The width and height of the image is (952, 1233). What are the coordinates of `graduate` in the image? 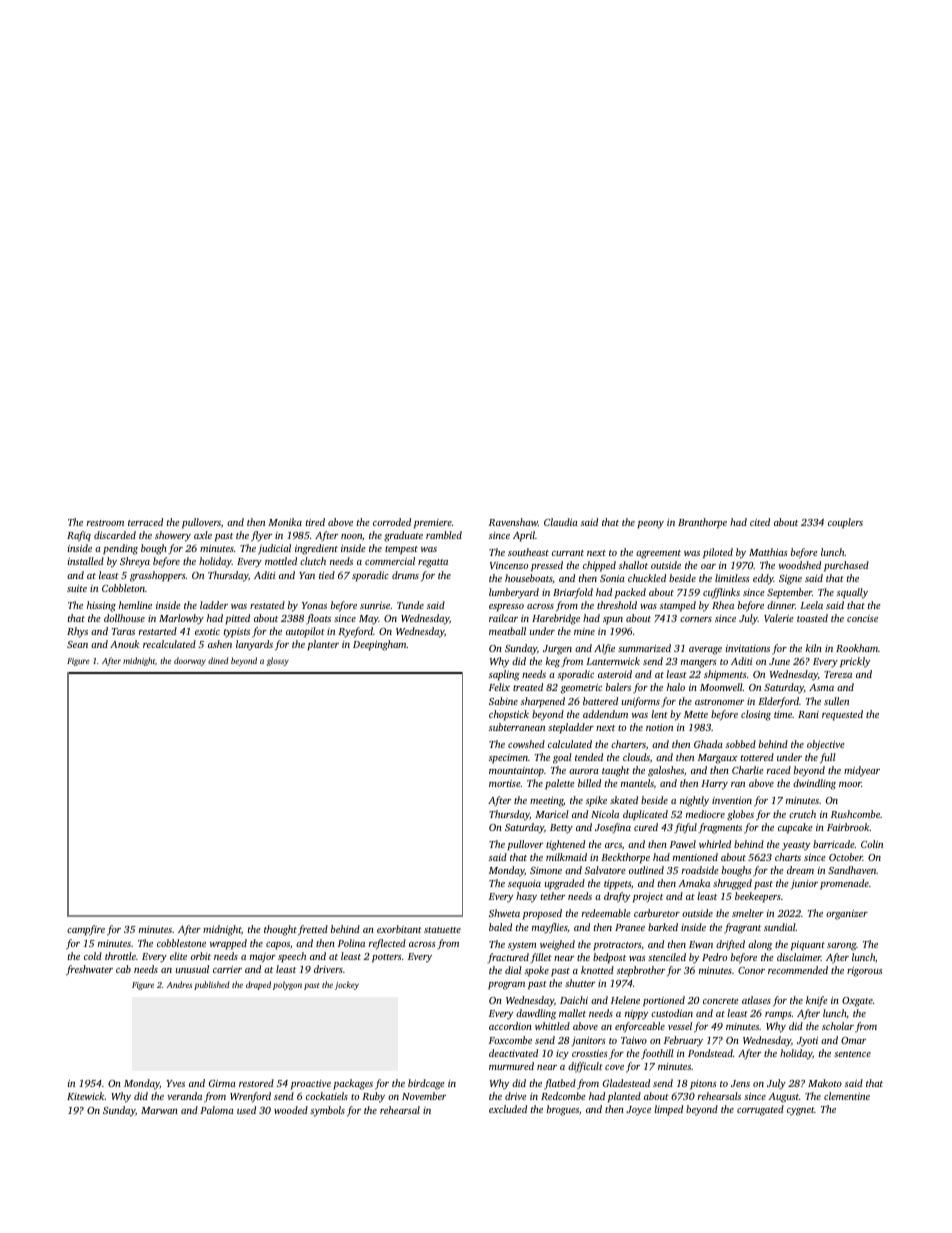 It's located at (403, 536).
